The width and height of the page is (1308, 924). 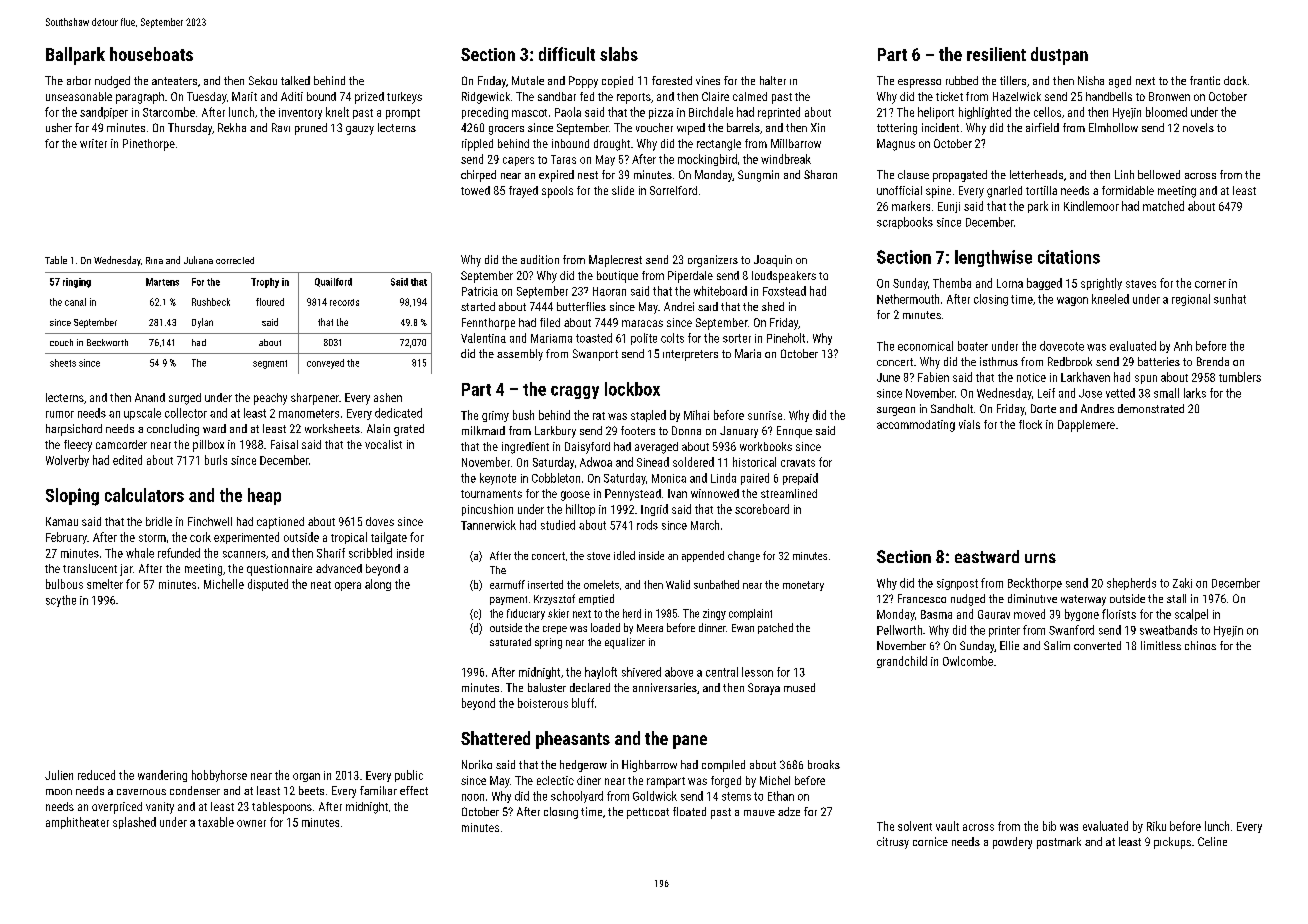 What do you see at coordinates (198, 260) in the page?
I see `Juliana` at bounding box center [198, 260].
